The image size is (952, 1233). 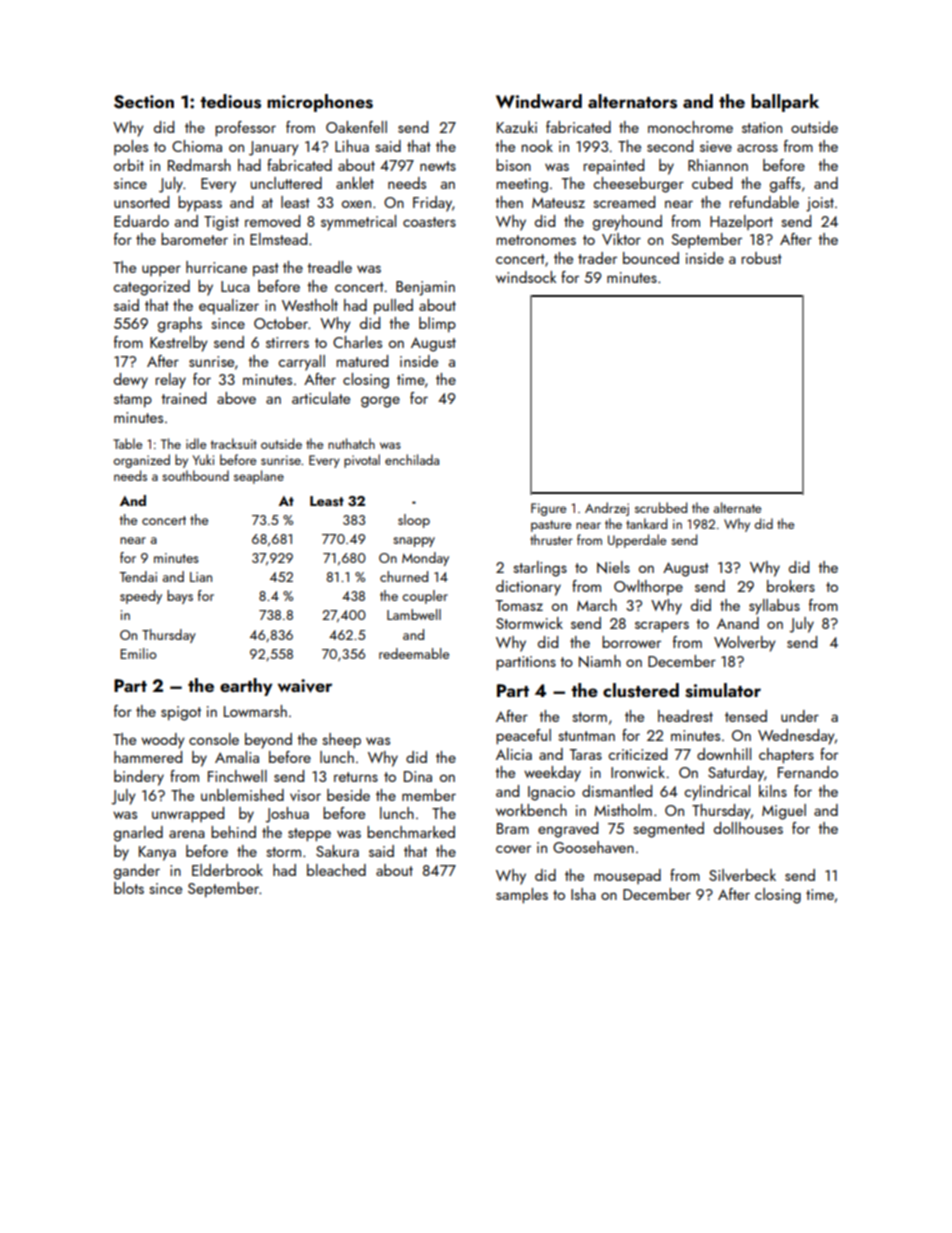 What do you see at coordinates (380, 402) in the screenshot?
I see `gorge` at bounding box center [380, 402].
